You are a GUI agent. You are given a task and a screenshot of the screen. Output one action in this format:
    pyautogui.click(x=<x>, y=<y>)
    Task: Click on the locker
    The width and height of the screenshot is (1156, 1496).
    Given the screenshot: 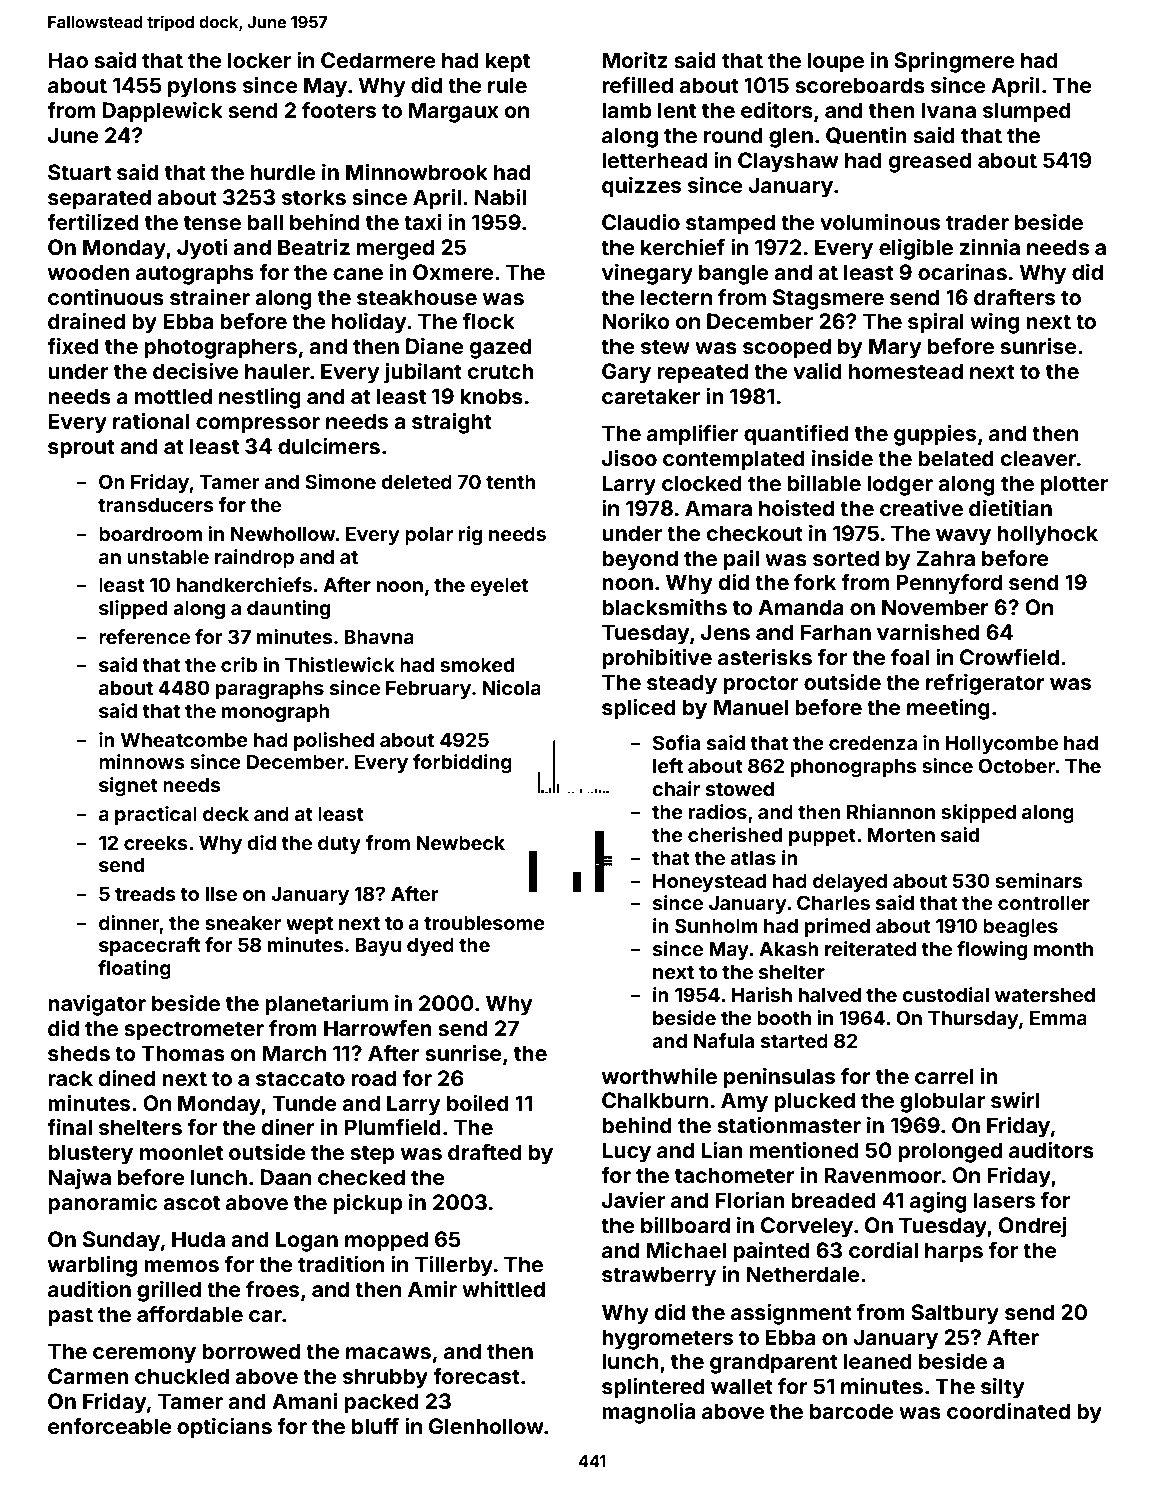 What is the action you would take?
    pyautogui.click(x=259, y=60)
